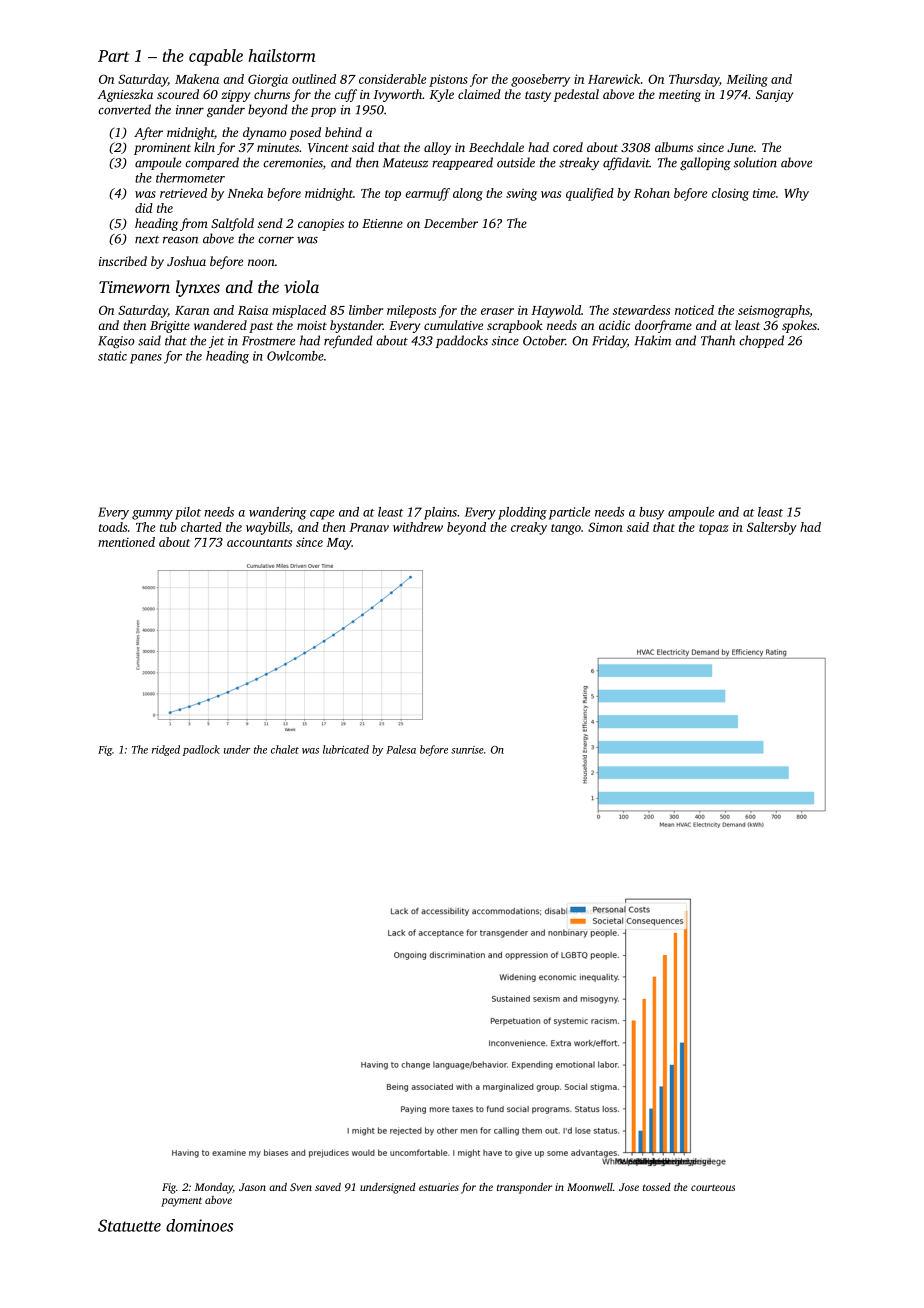 The height and width of the screenshot is (1308, 924). I want to click on mentioned, so click(126, 542).
